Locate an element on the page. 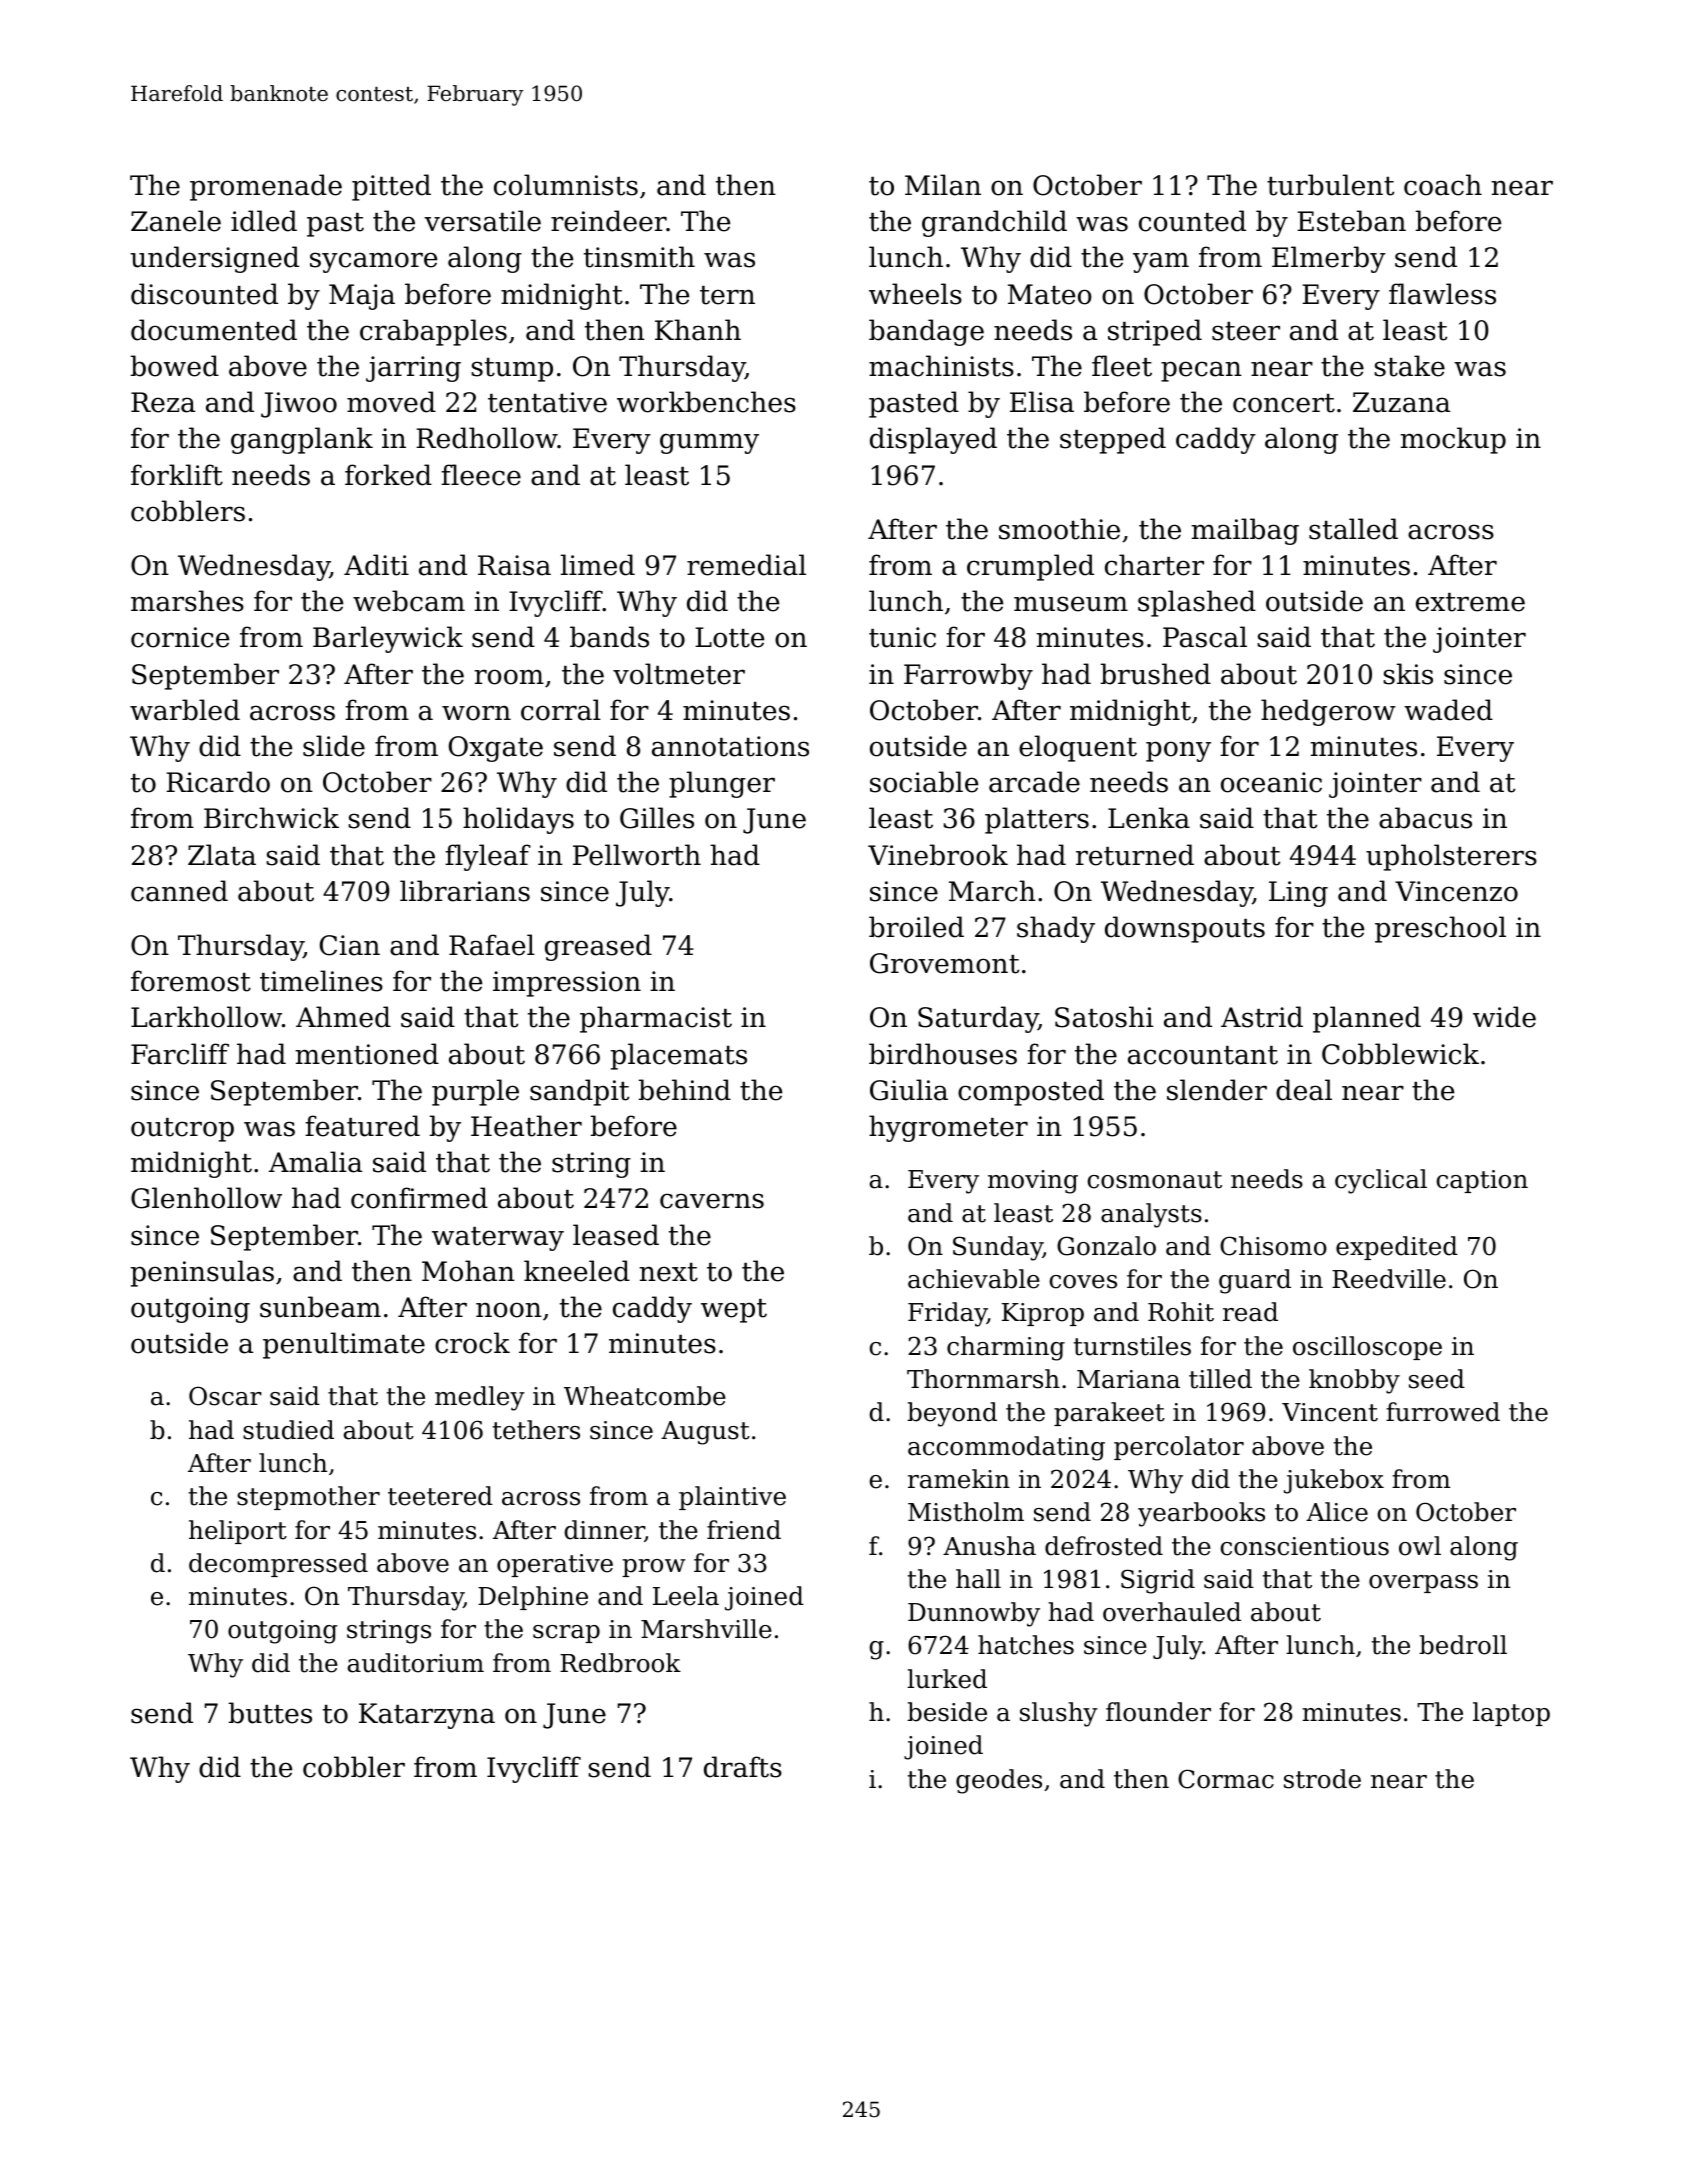 The image size is (1683, 2178). Zlata is located at coordinates (222, 855).
